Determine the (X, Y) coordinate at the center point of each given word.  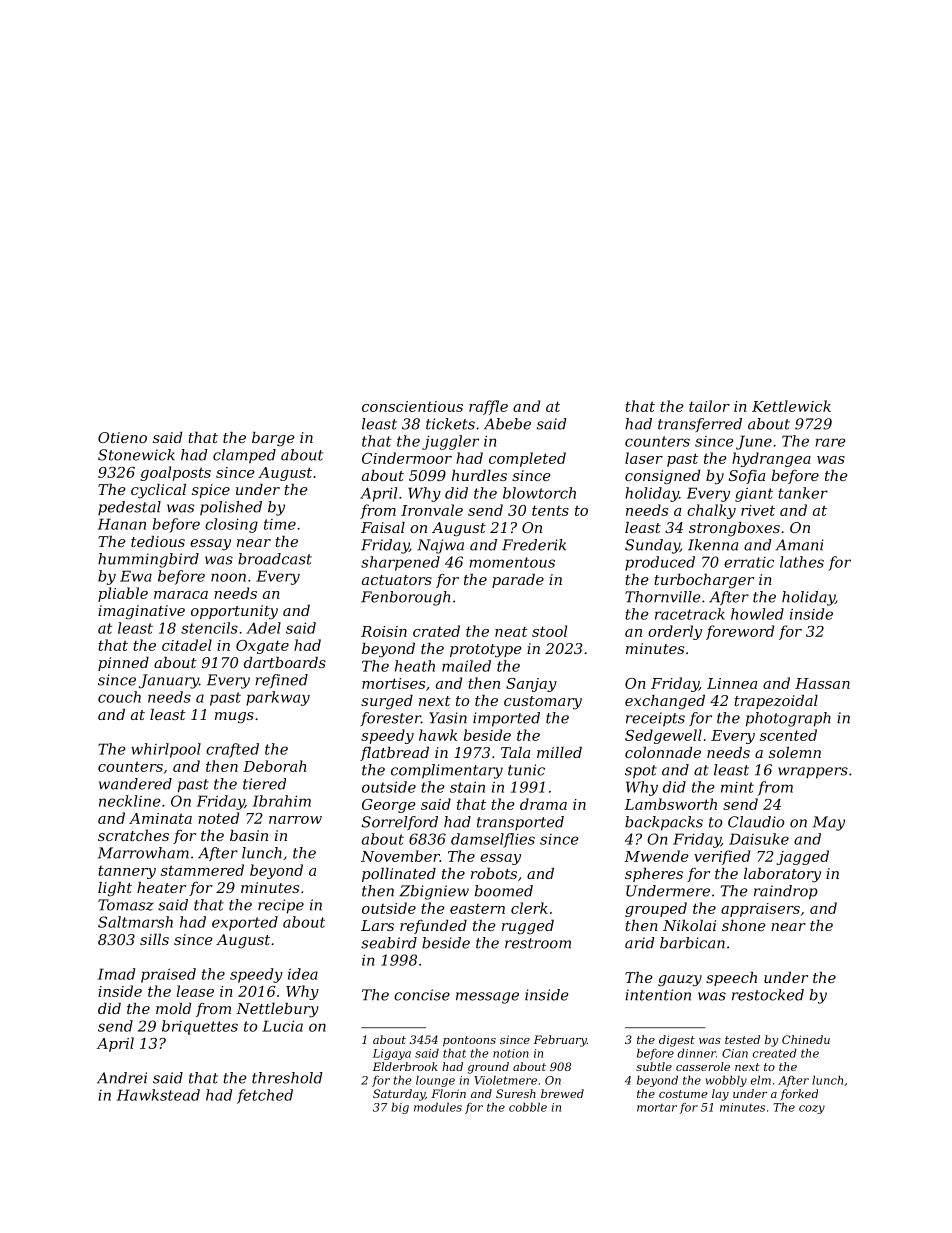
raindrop (786, 892)
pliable (123, 594)
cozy (812, 1109)
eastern (477, 909)
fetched (265, 1096)
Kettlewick (791, 406)
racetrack (690, 614)
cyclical (158, 491)
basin (249, 835)
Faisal (383, 527)
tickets (450, 424)
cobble (528, 1107)
